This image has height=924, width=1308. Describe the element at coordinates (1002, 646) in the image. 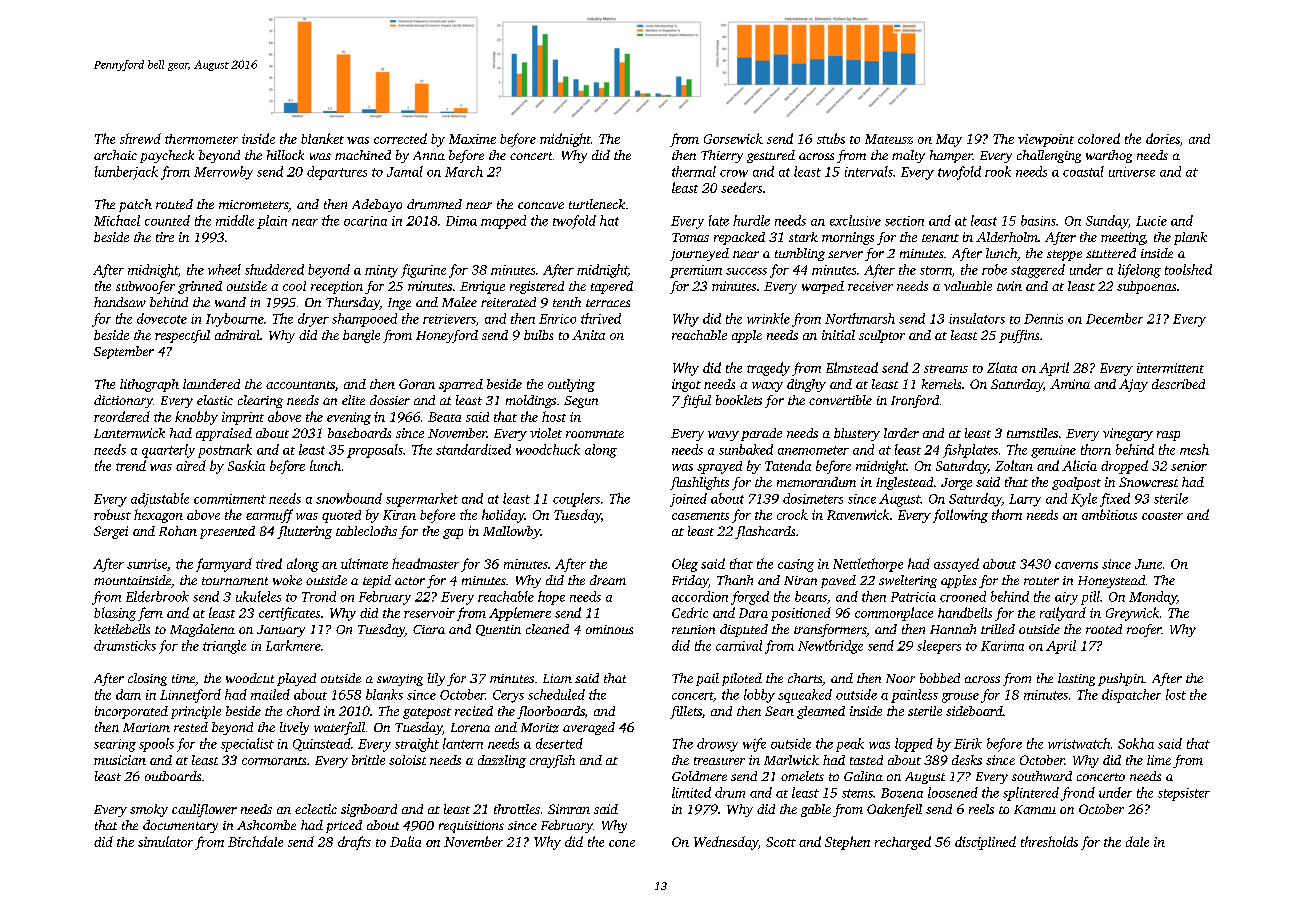

I see `Karima` at that location.
